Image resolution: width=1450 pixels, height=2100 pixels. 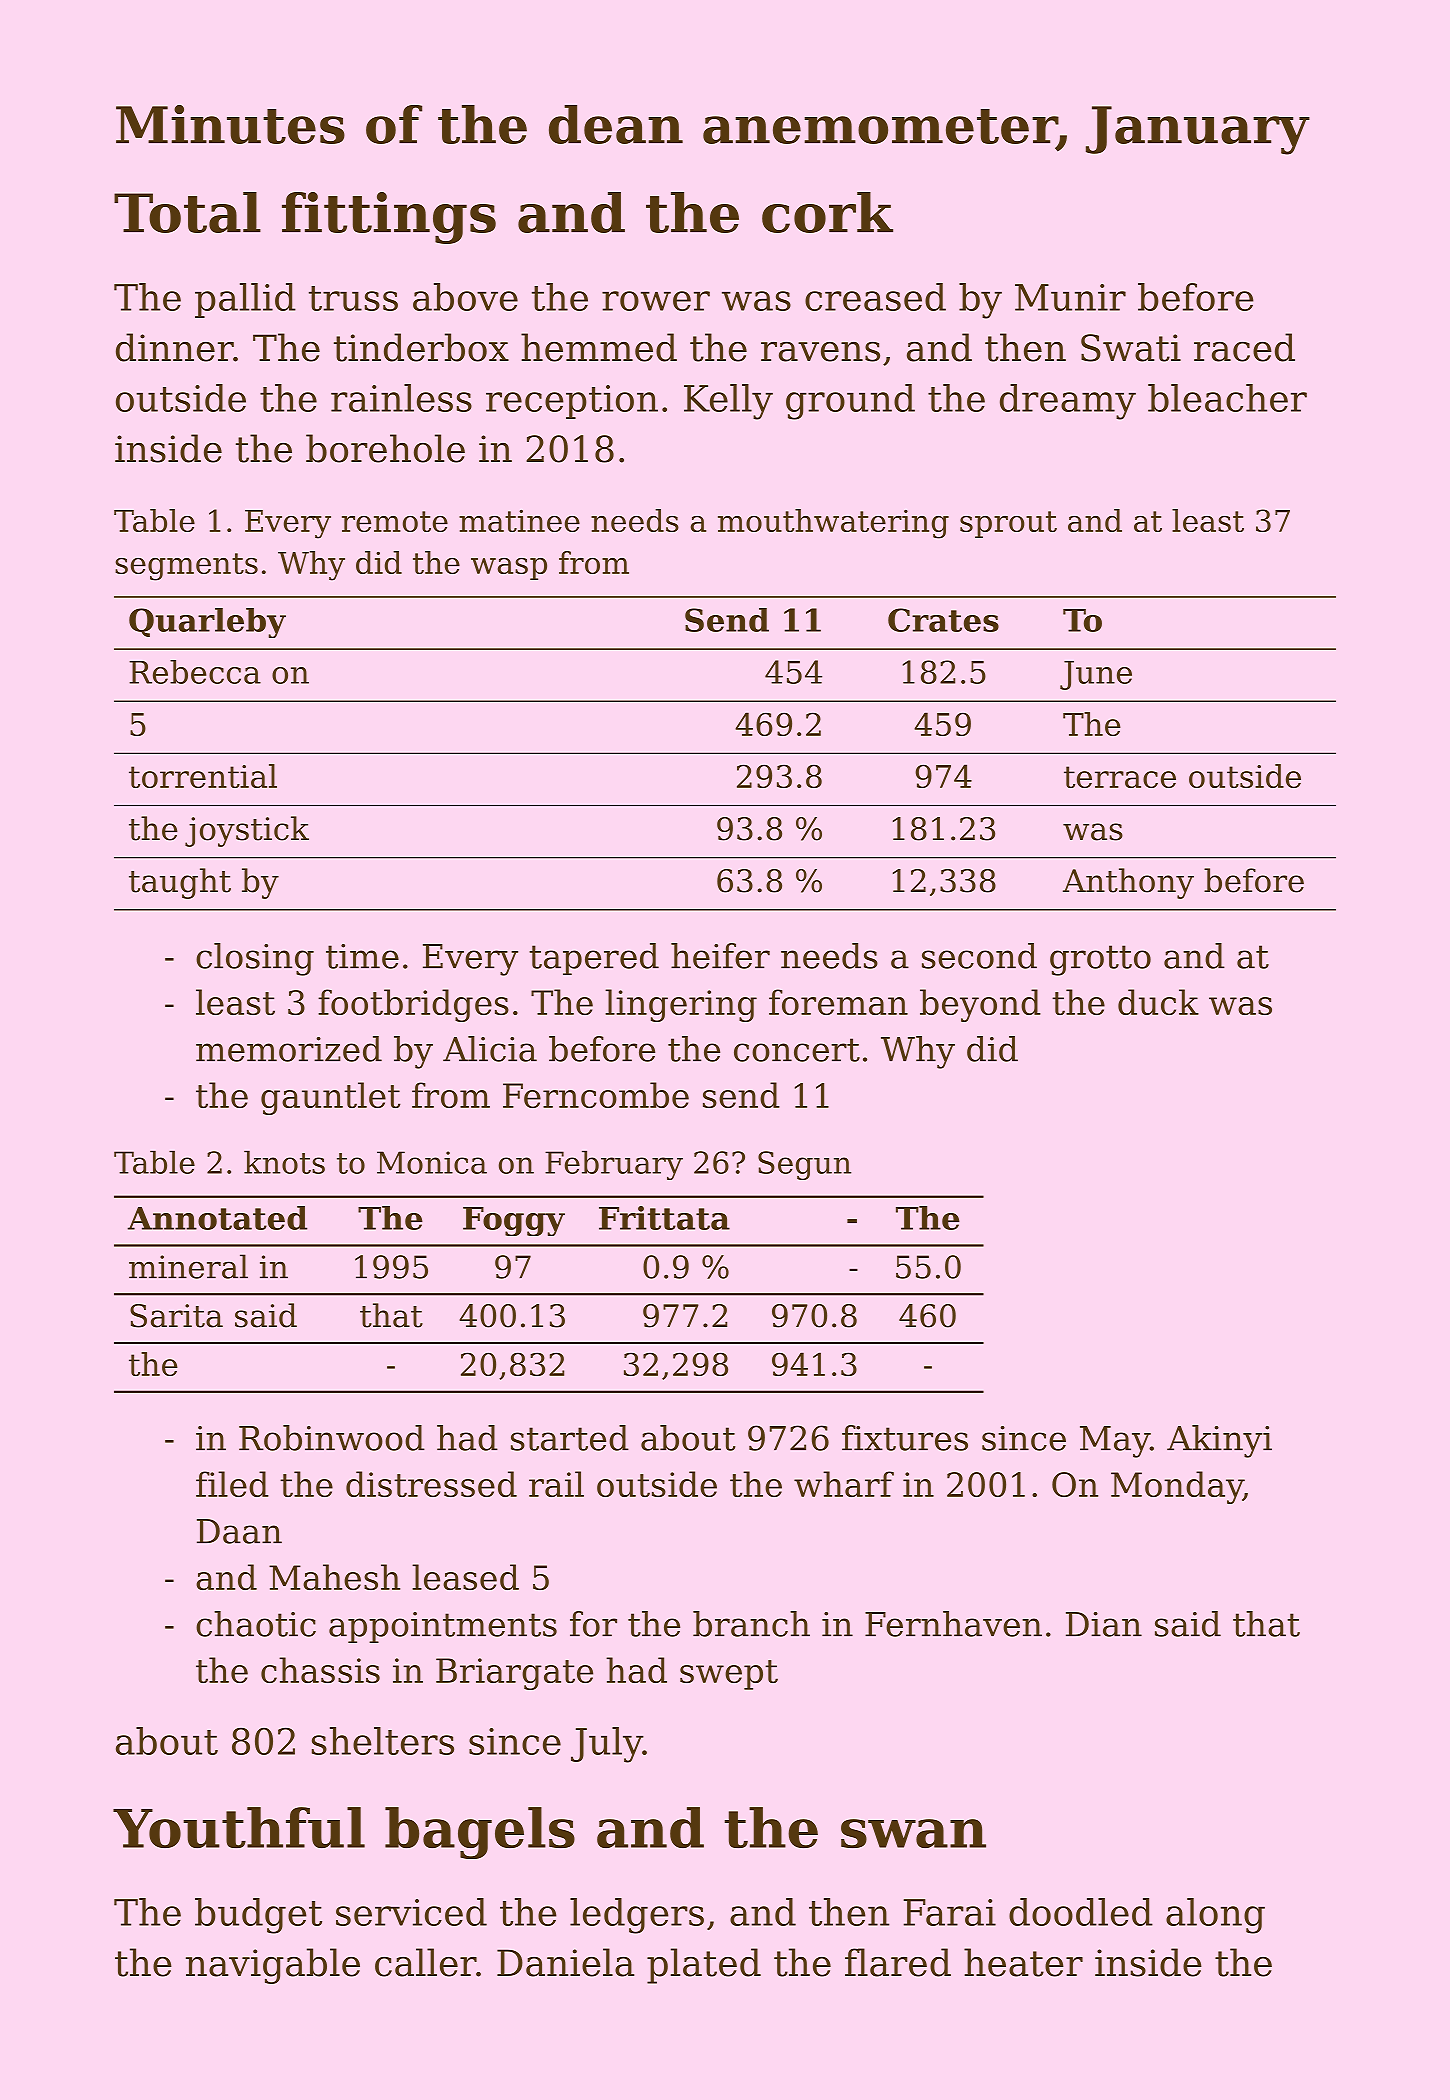 I want to click on dreamy, so click(x=1068, y=402).
